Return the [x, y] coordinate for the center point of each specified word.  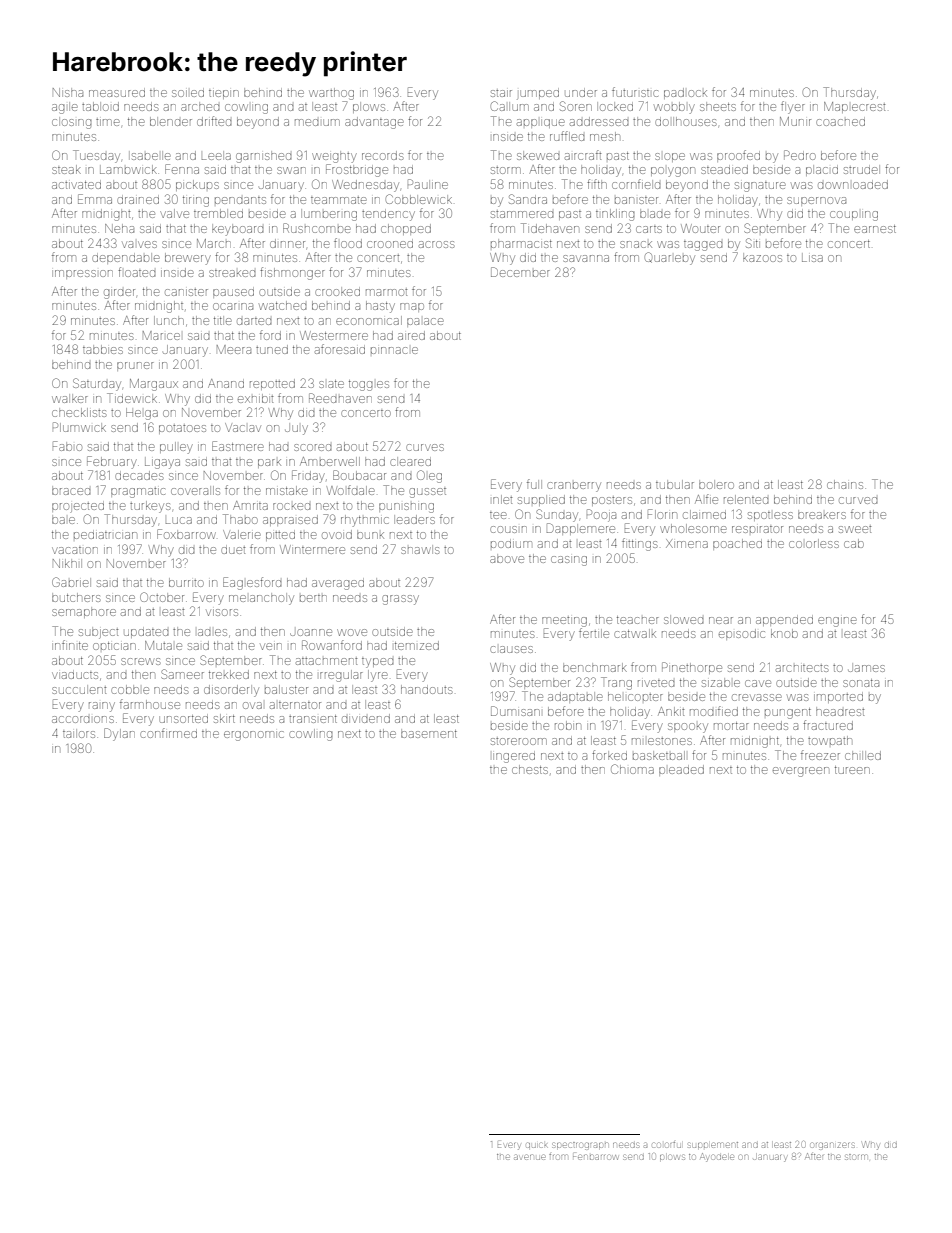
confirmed [168, 733]
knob [784, 633]
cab [854, 543]
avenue [529, 1157]
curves [425, 447]
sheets [718, 106]
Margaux [154, 385]
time [108, 122]
